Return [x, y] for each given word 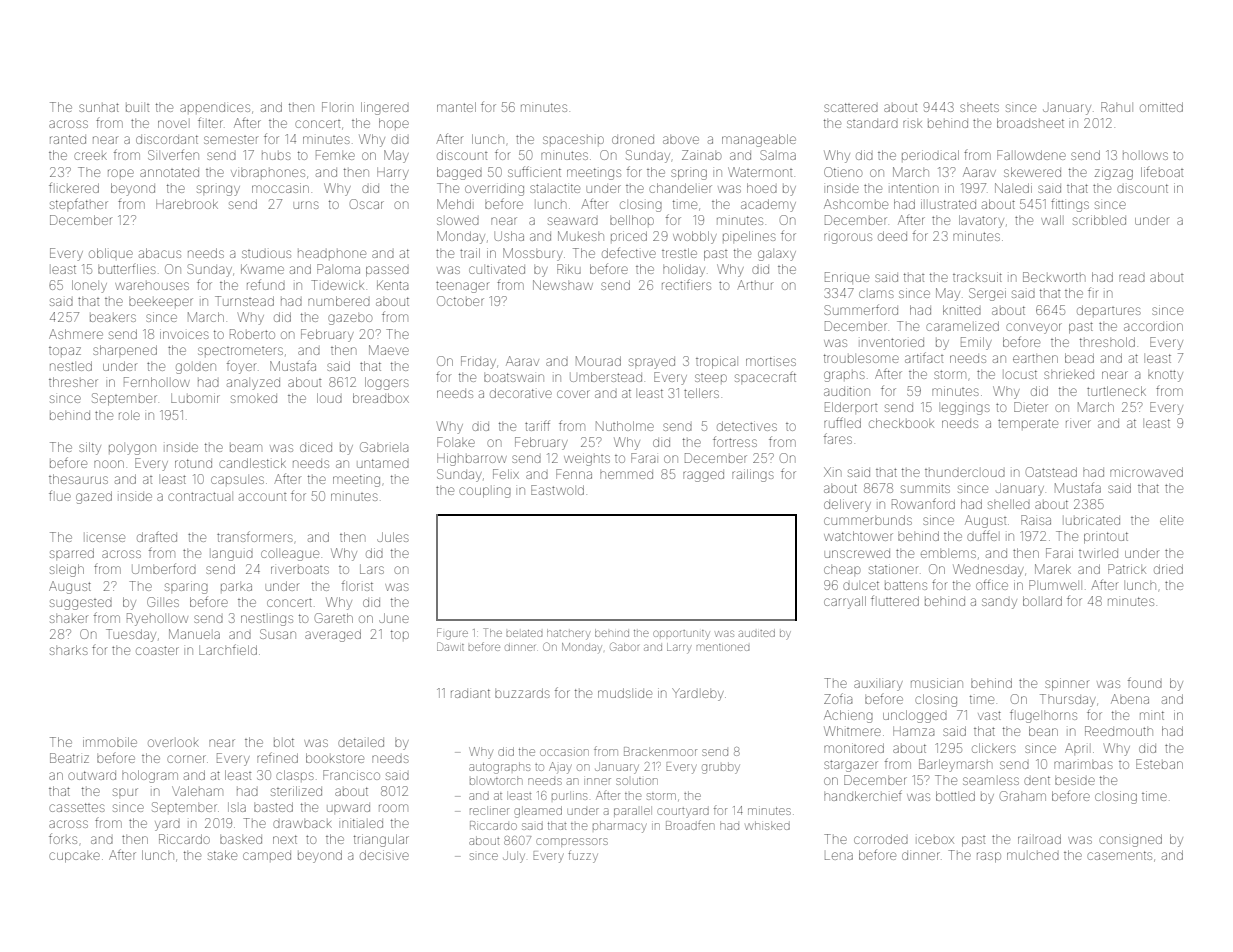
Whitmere [852, 731]
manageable [759, 140]
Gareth [334, 618]
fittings [1070, 205]
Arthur [755, 285]
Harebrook [187, 204]
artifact [924, 357]
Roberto [252, 334]
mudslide [625, 693]
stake [222, 855]
